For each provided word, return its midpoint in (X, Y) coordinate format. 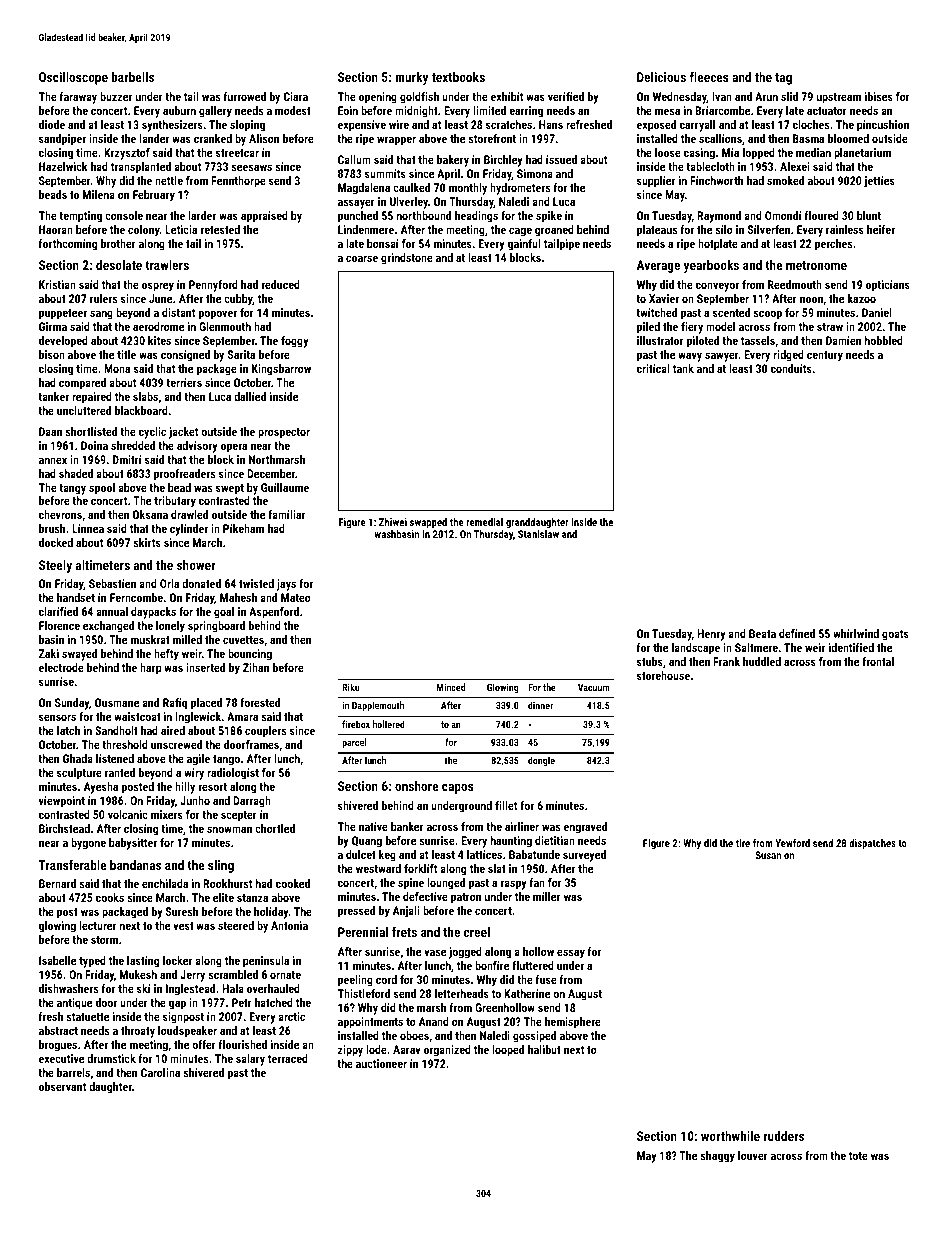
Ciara (296, 96)
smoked (785, 180)
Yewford (792, 843)
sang (101, 315)
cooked (293, 883)
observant (62, 1086)
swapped (428, 523)
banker (407, 826)
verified (566, 96)
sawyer (722, 357)
